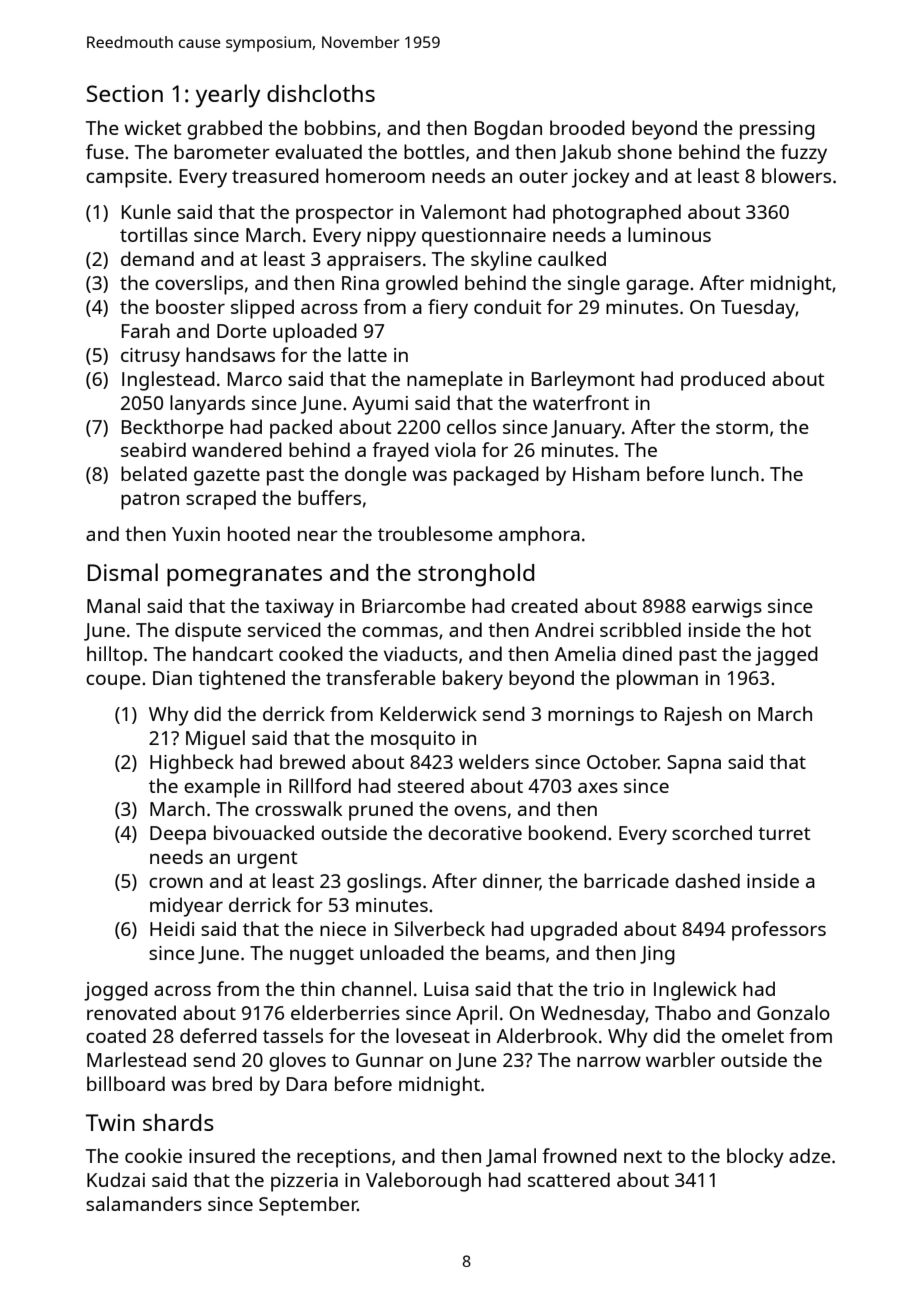  What do you see at coordinates (123, 572) in the document?
I see `Dismal` at bounding box center [123, 572].
